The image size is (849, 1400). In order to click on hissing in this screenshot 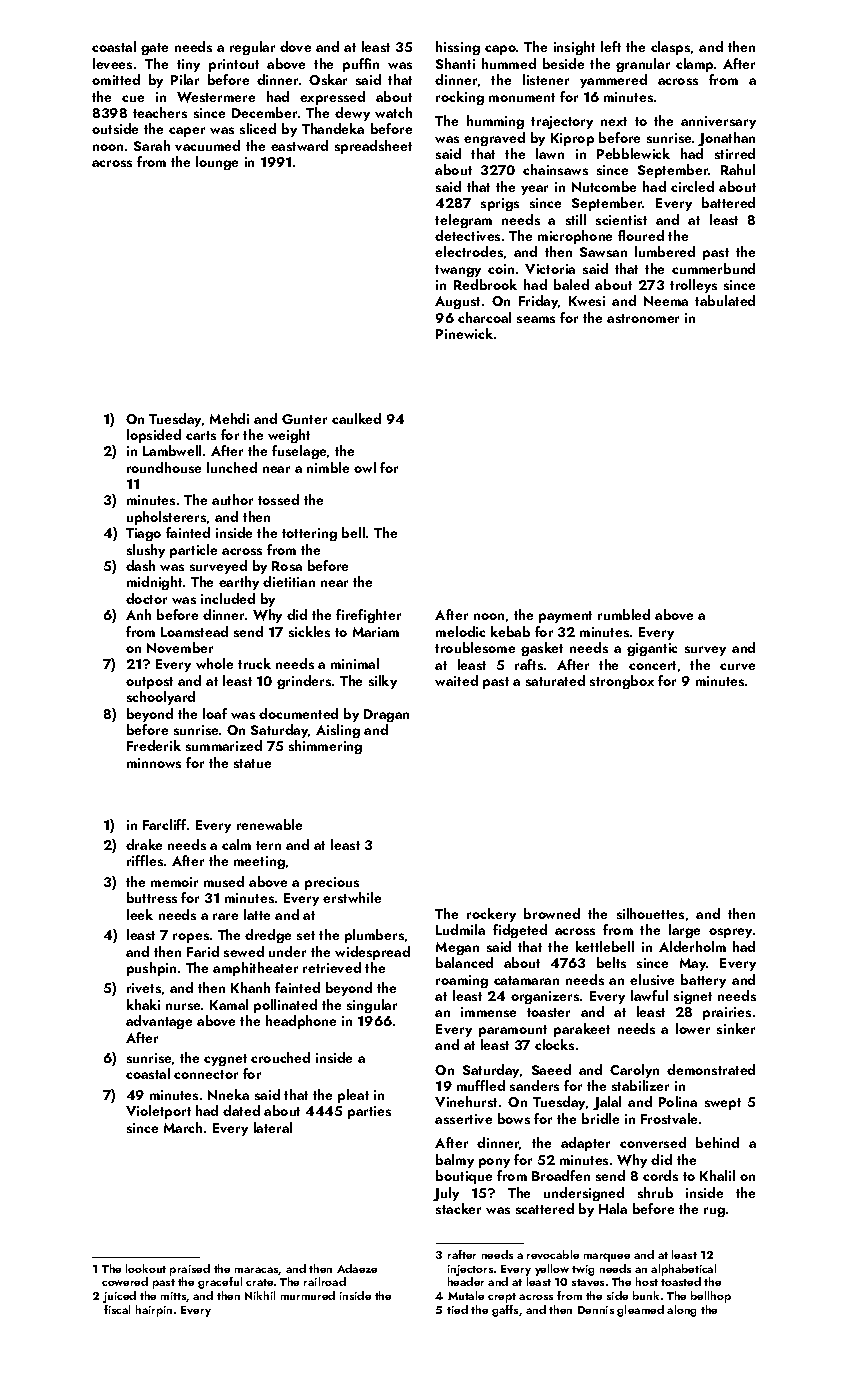, I will do `click(458, 48)`.
